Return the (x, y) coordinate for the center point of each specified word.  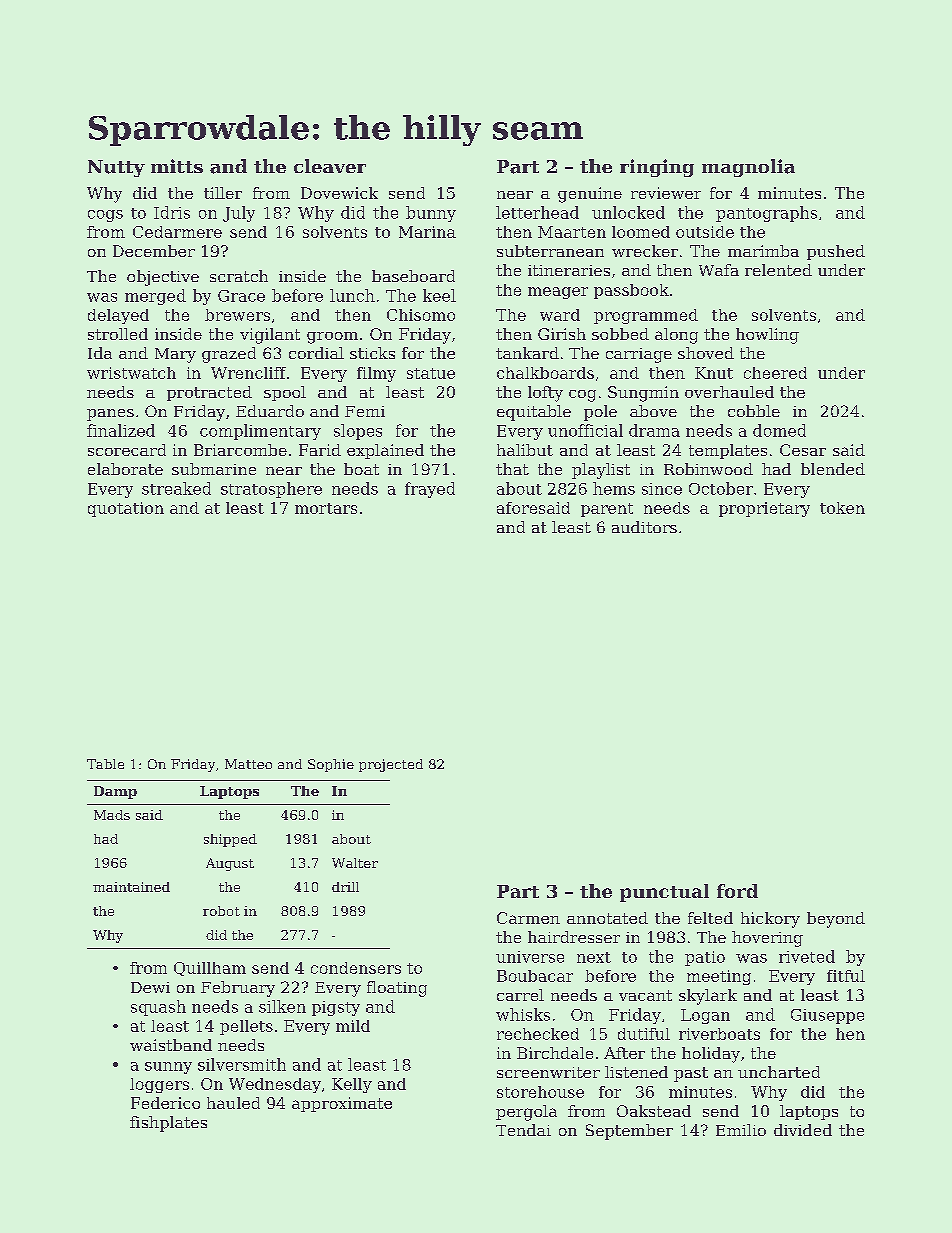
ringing (657, 168)
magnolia (748, 168)
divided (803, 1130)
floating (397, 989)
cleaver (330, 166)
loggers (159, 1085)
